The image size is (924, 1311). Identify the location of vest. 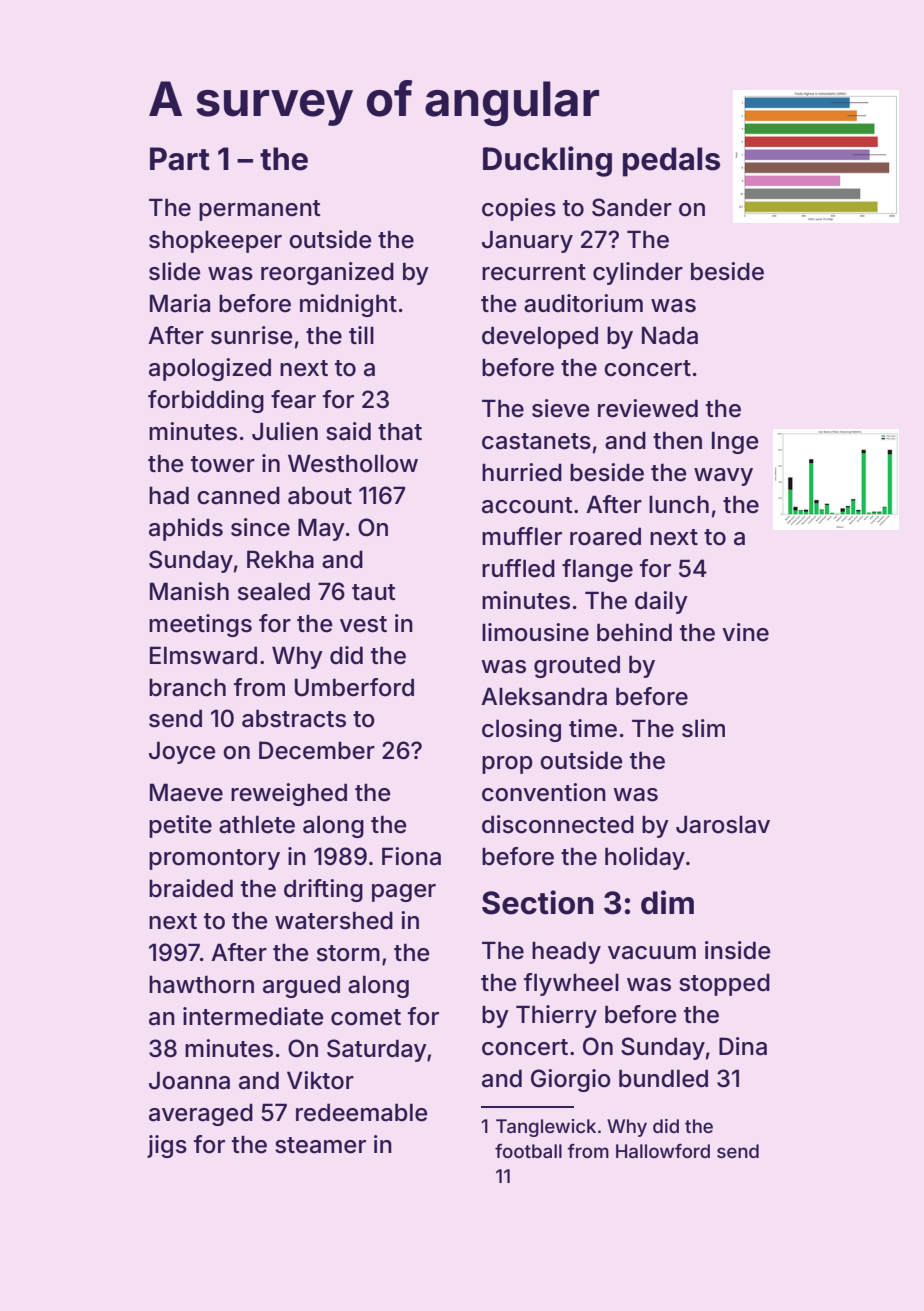
(363, 624).
